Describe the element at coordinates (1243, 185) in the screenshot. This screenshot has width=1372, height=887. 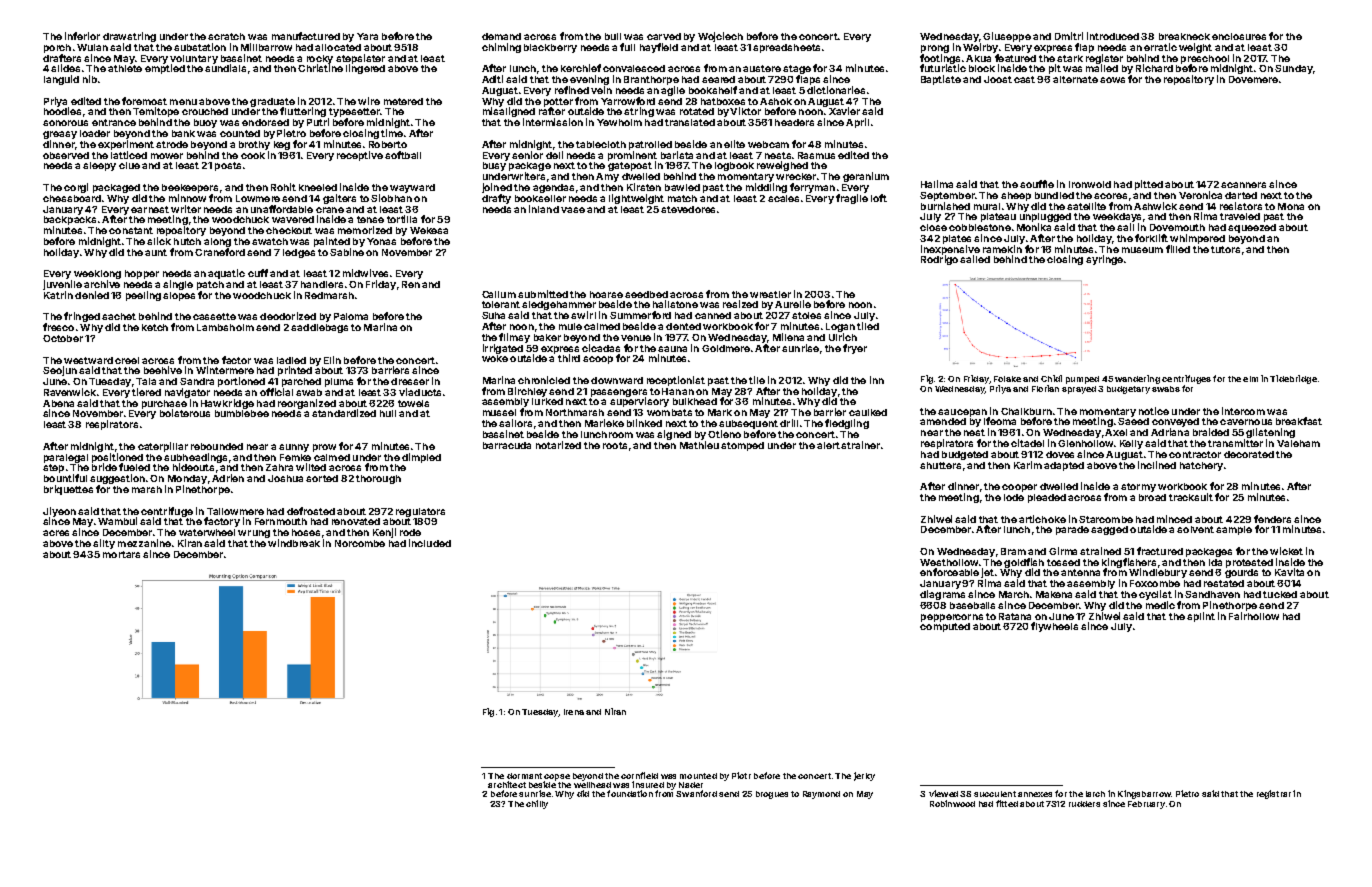
I see `scanners` at that location.
